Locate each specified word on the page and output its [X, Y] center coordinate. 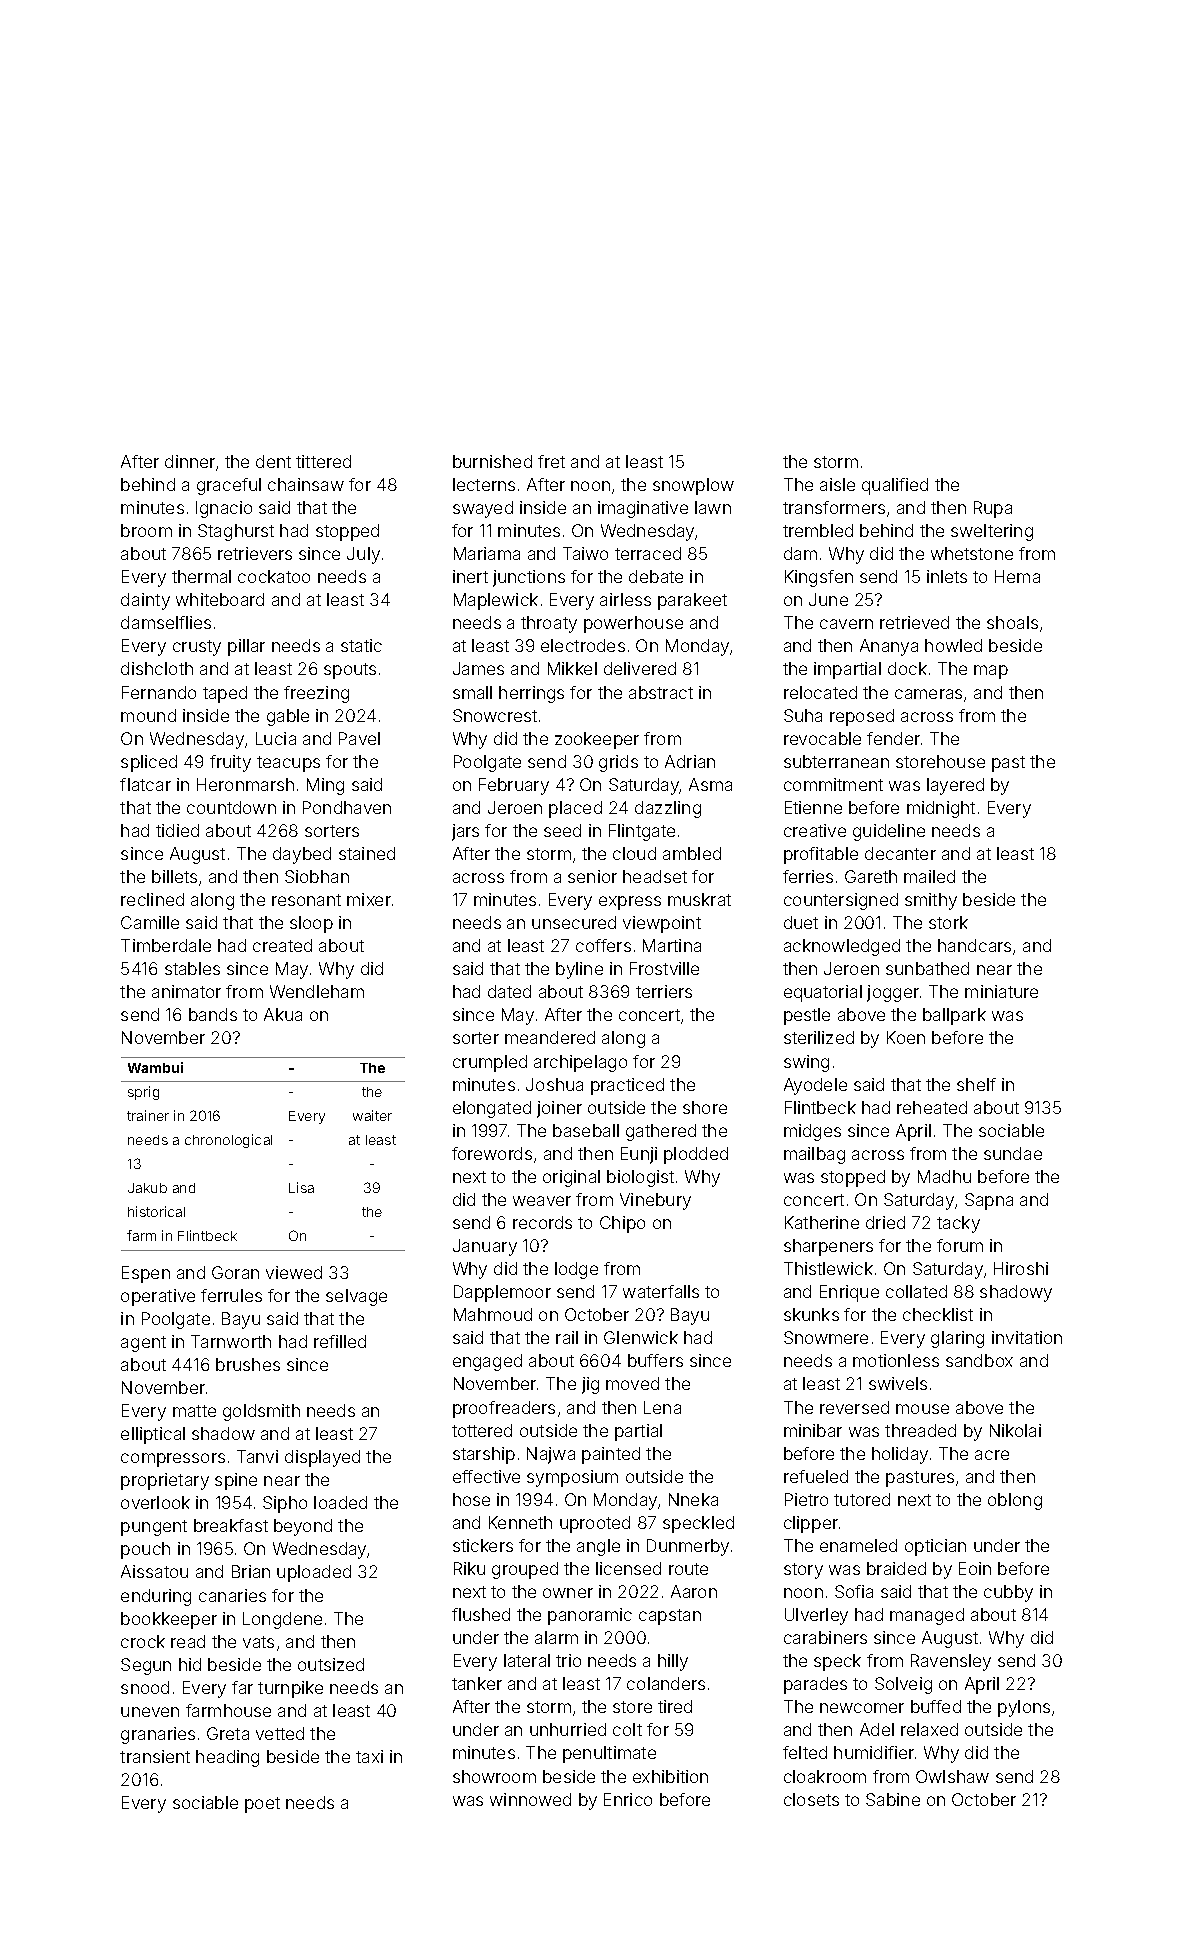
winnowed [530, 1799]
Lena [662, 1407]
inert [470, 576]
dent [273, 461]
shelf [976, 1084]
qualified [895, 486]
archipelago [580, 1063]
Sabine [893, 1799]
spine [236, 1481]
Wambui [155, 1067]
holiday [900, 1455]
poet [262, 1805]
